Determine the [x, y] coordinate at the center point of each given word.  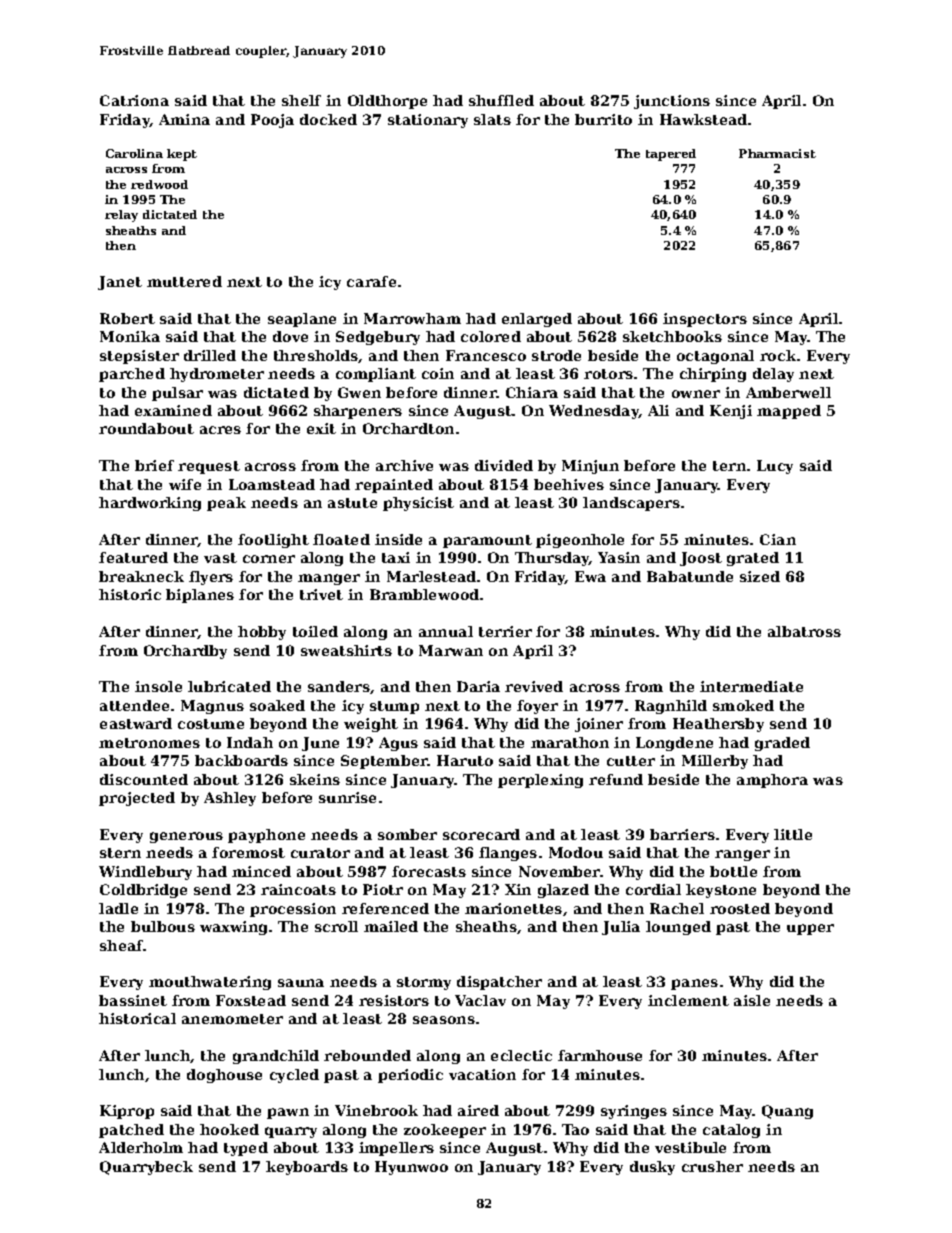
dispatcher [499, 983]
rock [778, 355]
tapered [671, 155]
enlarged [537, 320]
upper [810, 929]
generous [186, 837]
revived [534, 686]
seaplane [302, 320]
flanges [508, 854]
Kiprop [127, 1112]
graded [782, 744]
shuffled [501, 100]
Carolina [134, 153]
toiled [315, 631]
